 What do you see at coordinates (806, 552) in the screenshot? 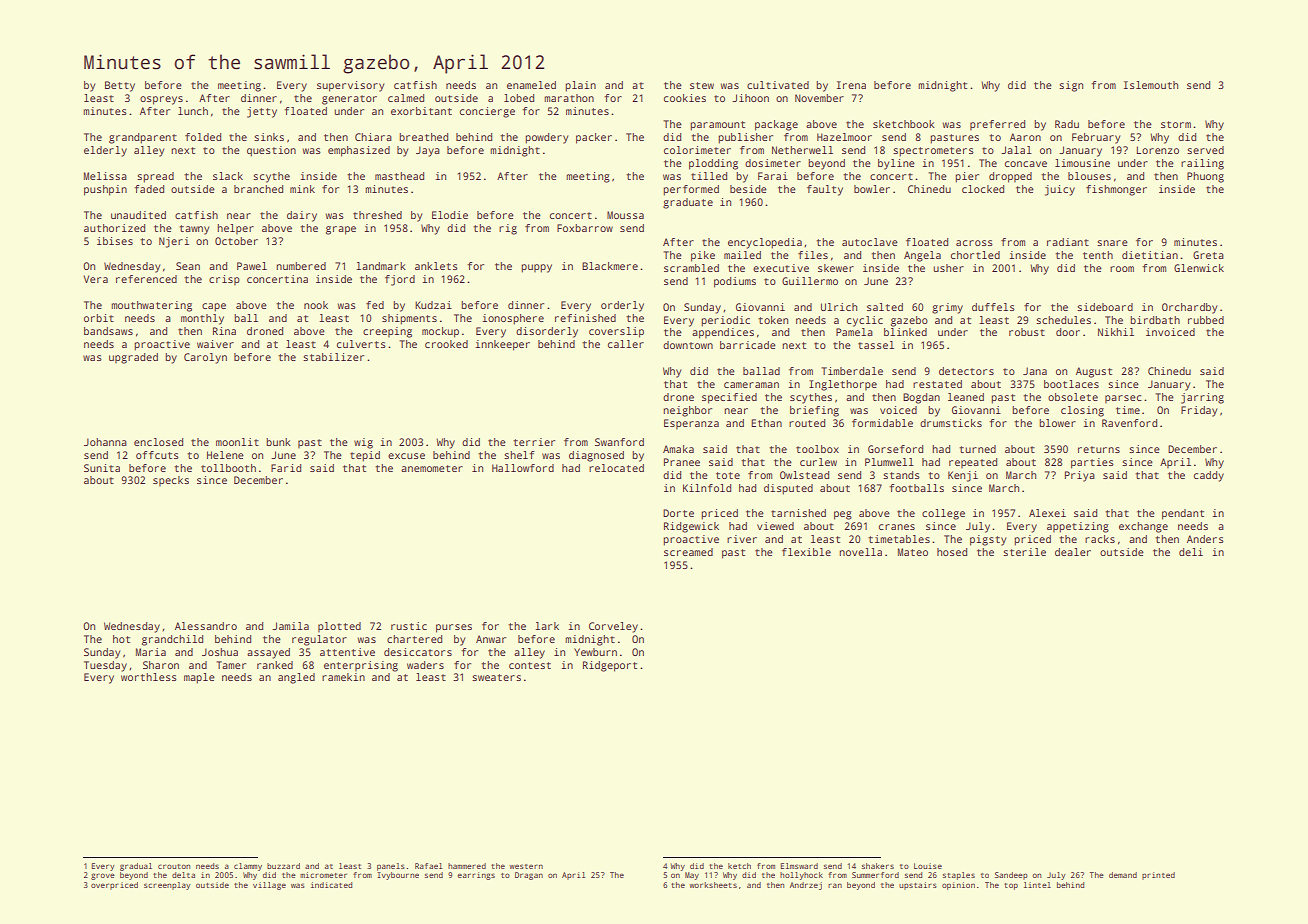
I see `flexible` at bounding box center [806, 552].
